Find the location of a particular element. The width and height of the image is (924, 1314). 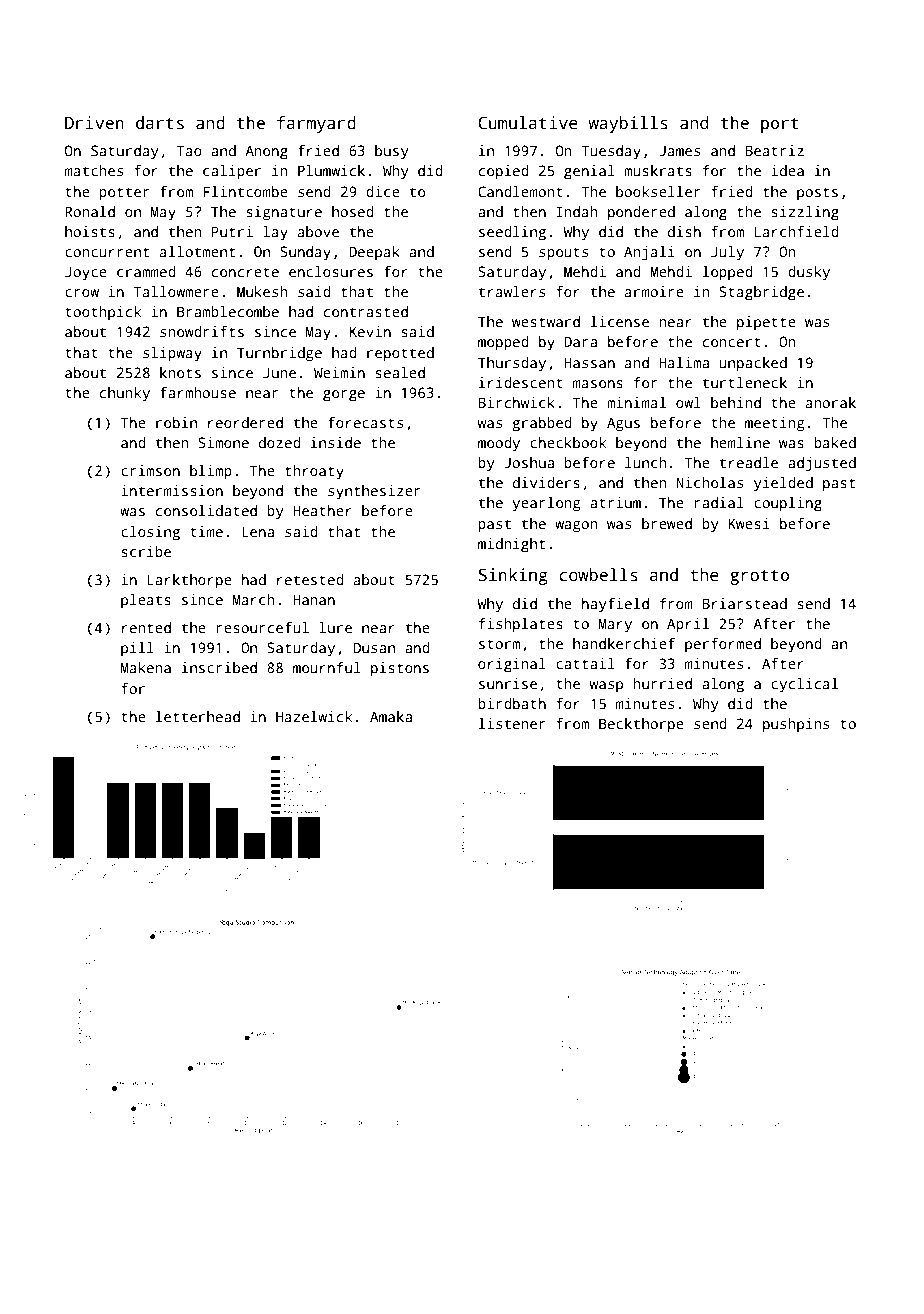

anorak is located at coordinates (831, 402).
